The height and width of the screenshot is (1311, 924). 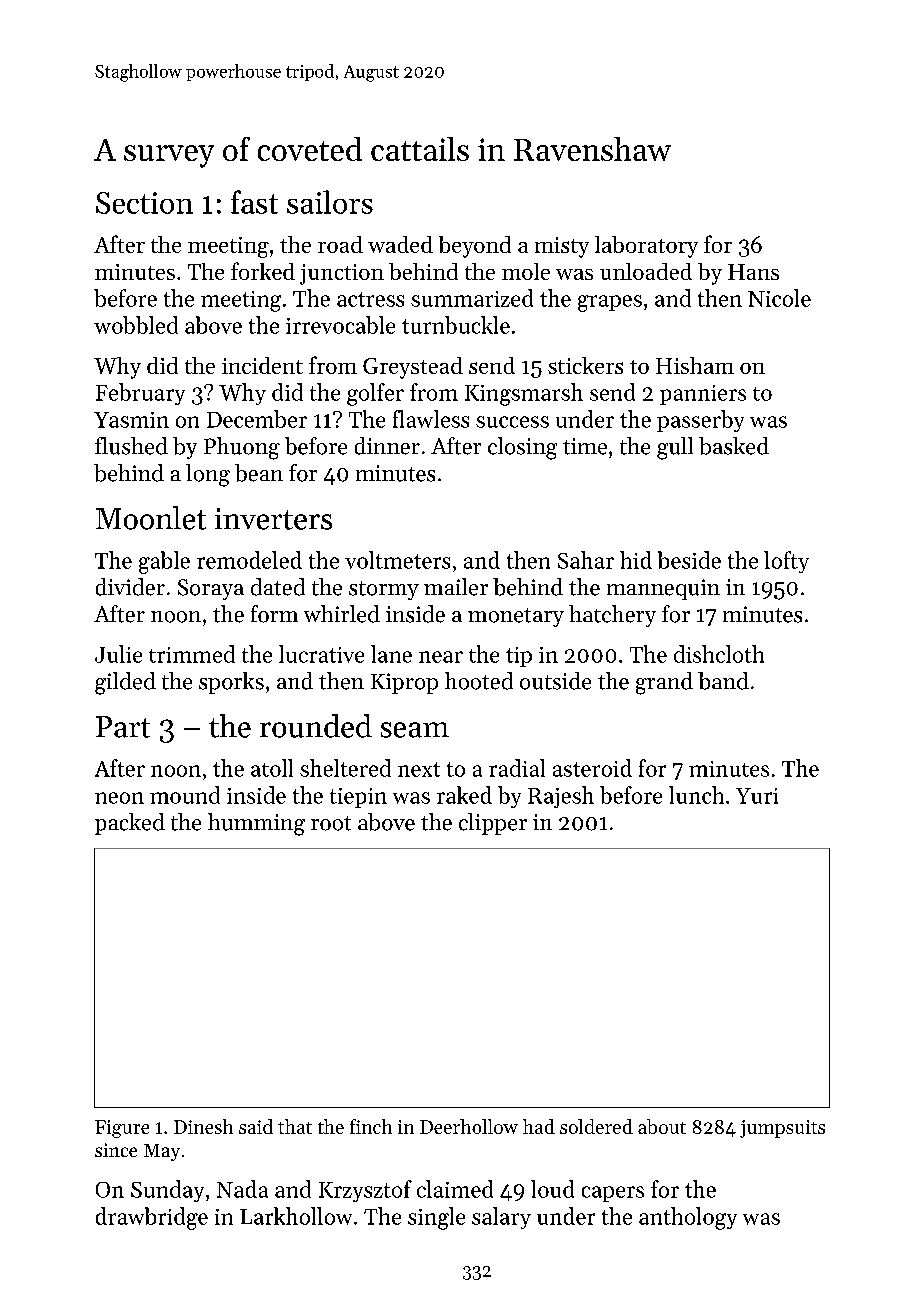 I want to click on Hans, so click(x=753, y=272).
